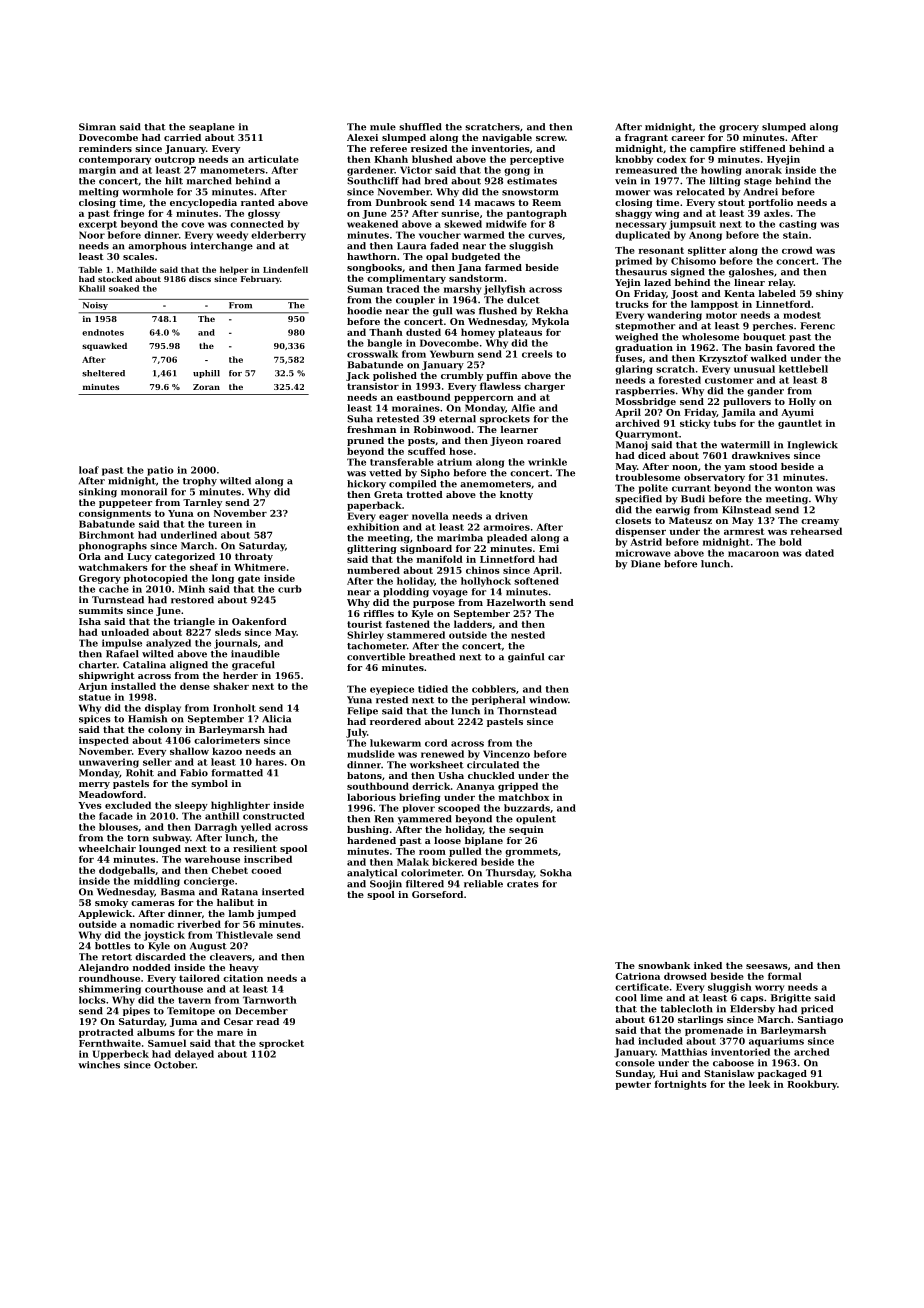 Image resolution: width=924 pixels, height=1308 pixels. Describe the element at coordinates (548, 700) in the image. I see `window` at that location.
